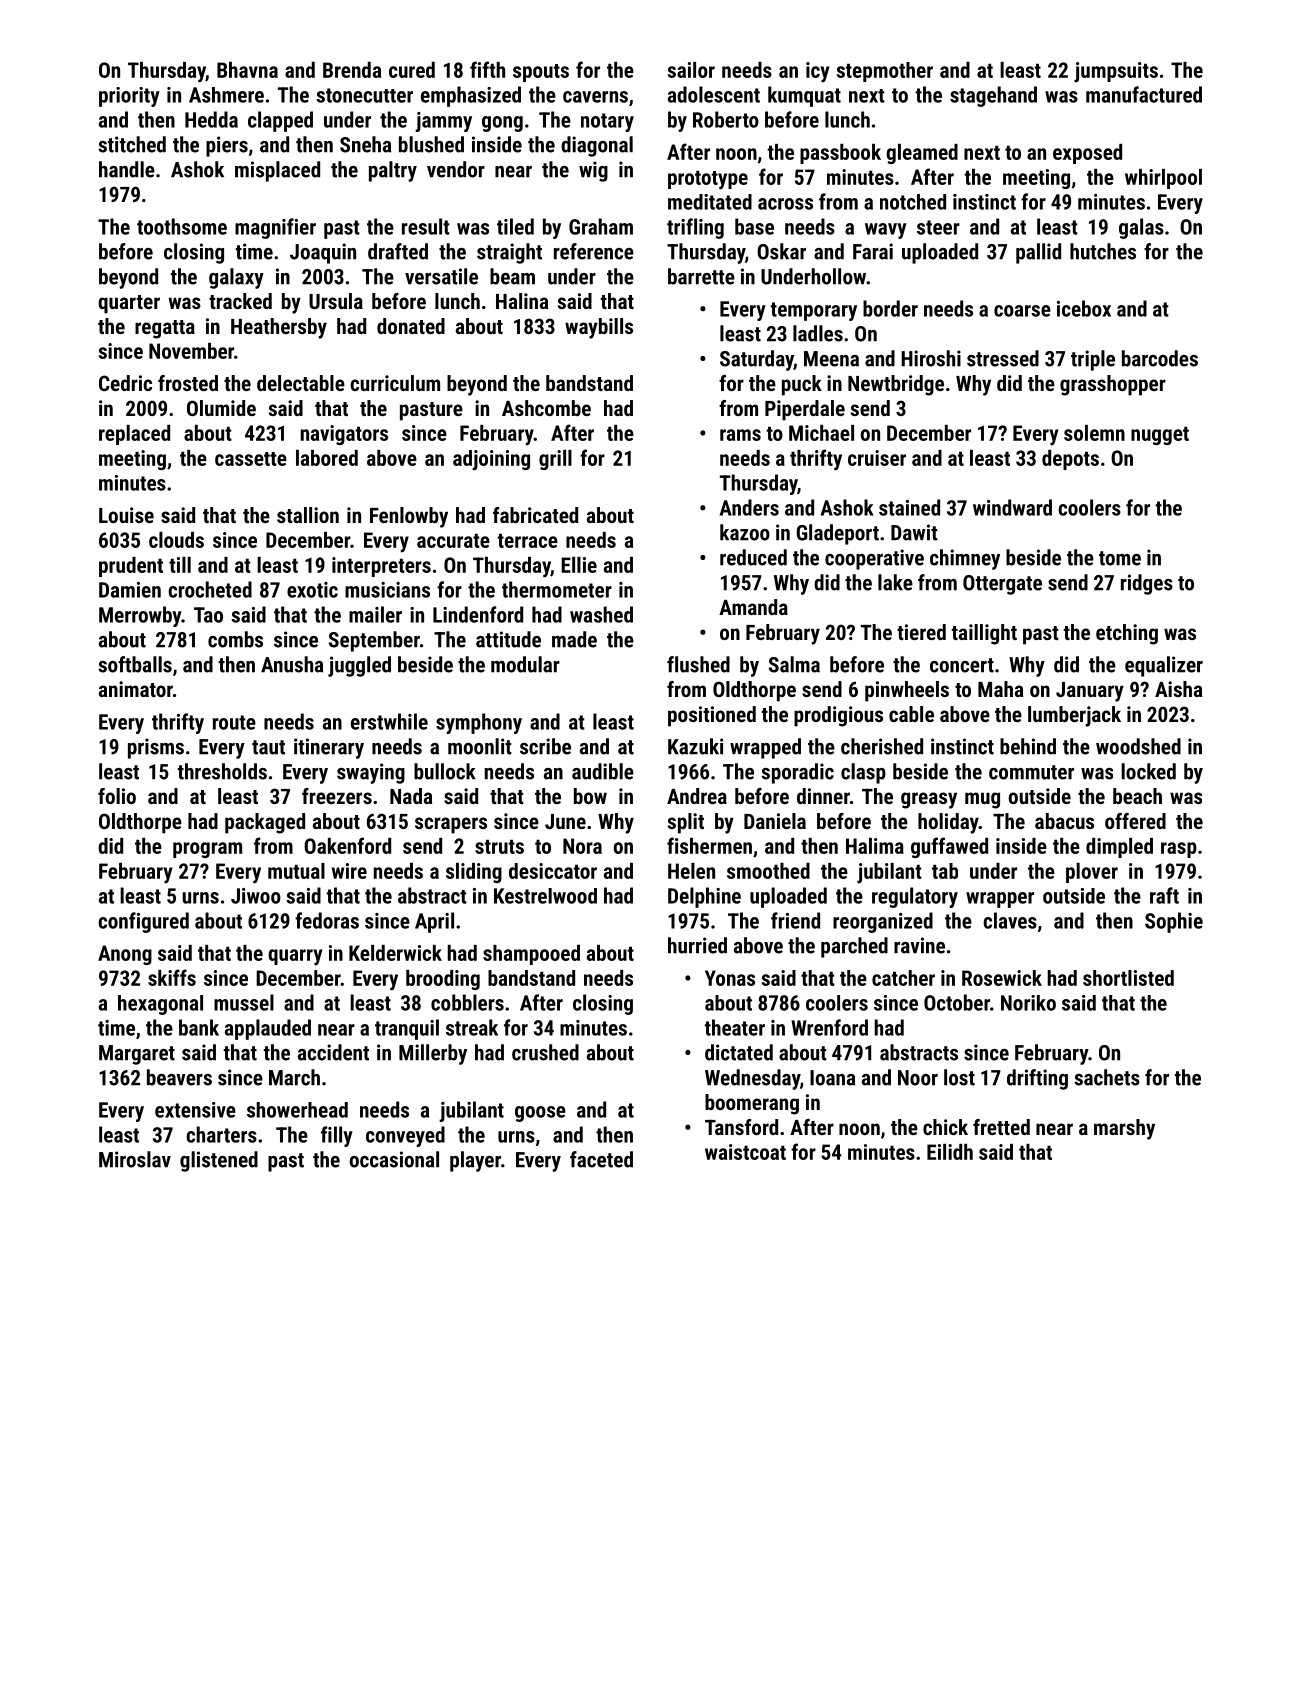 Image resolution: width=1301 pixels, height=1684 pixels. I want to click on grill, so click(555, 460).
